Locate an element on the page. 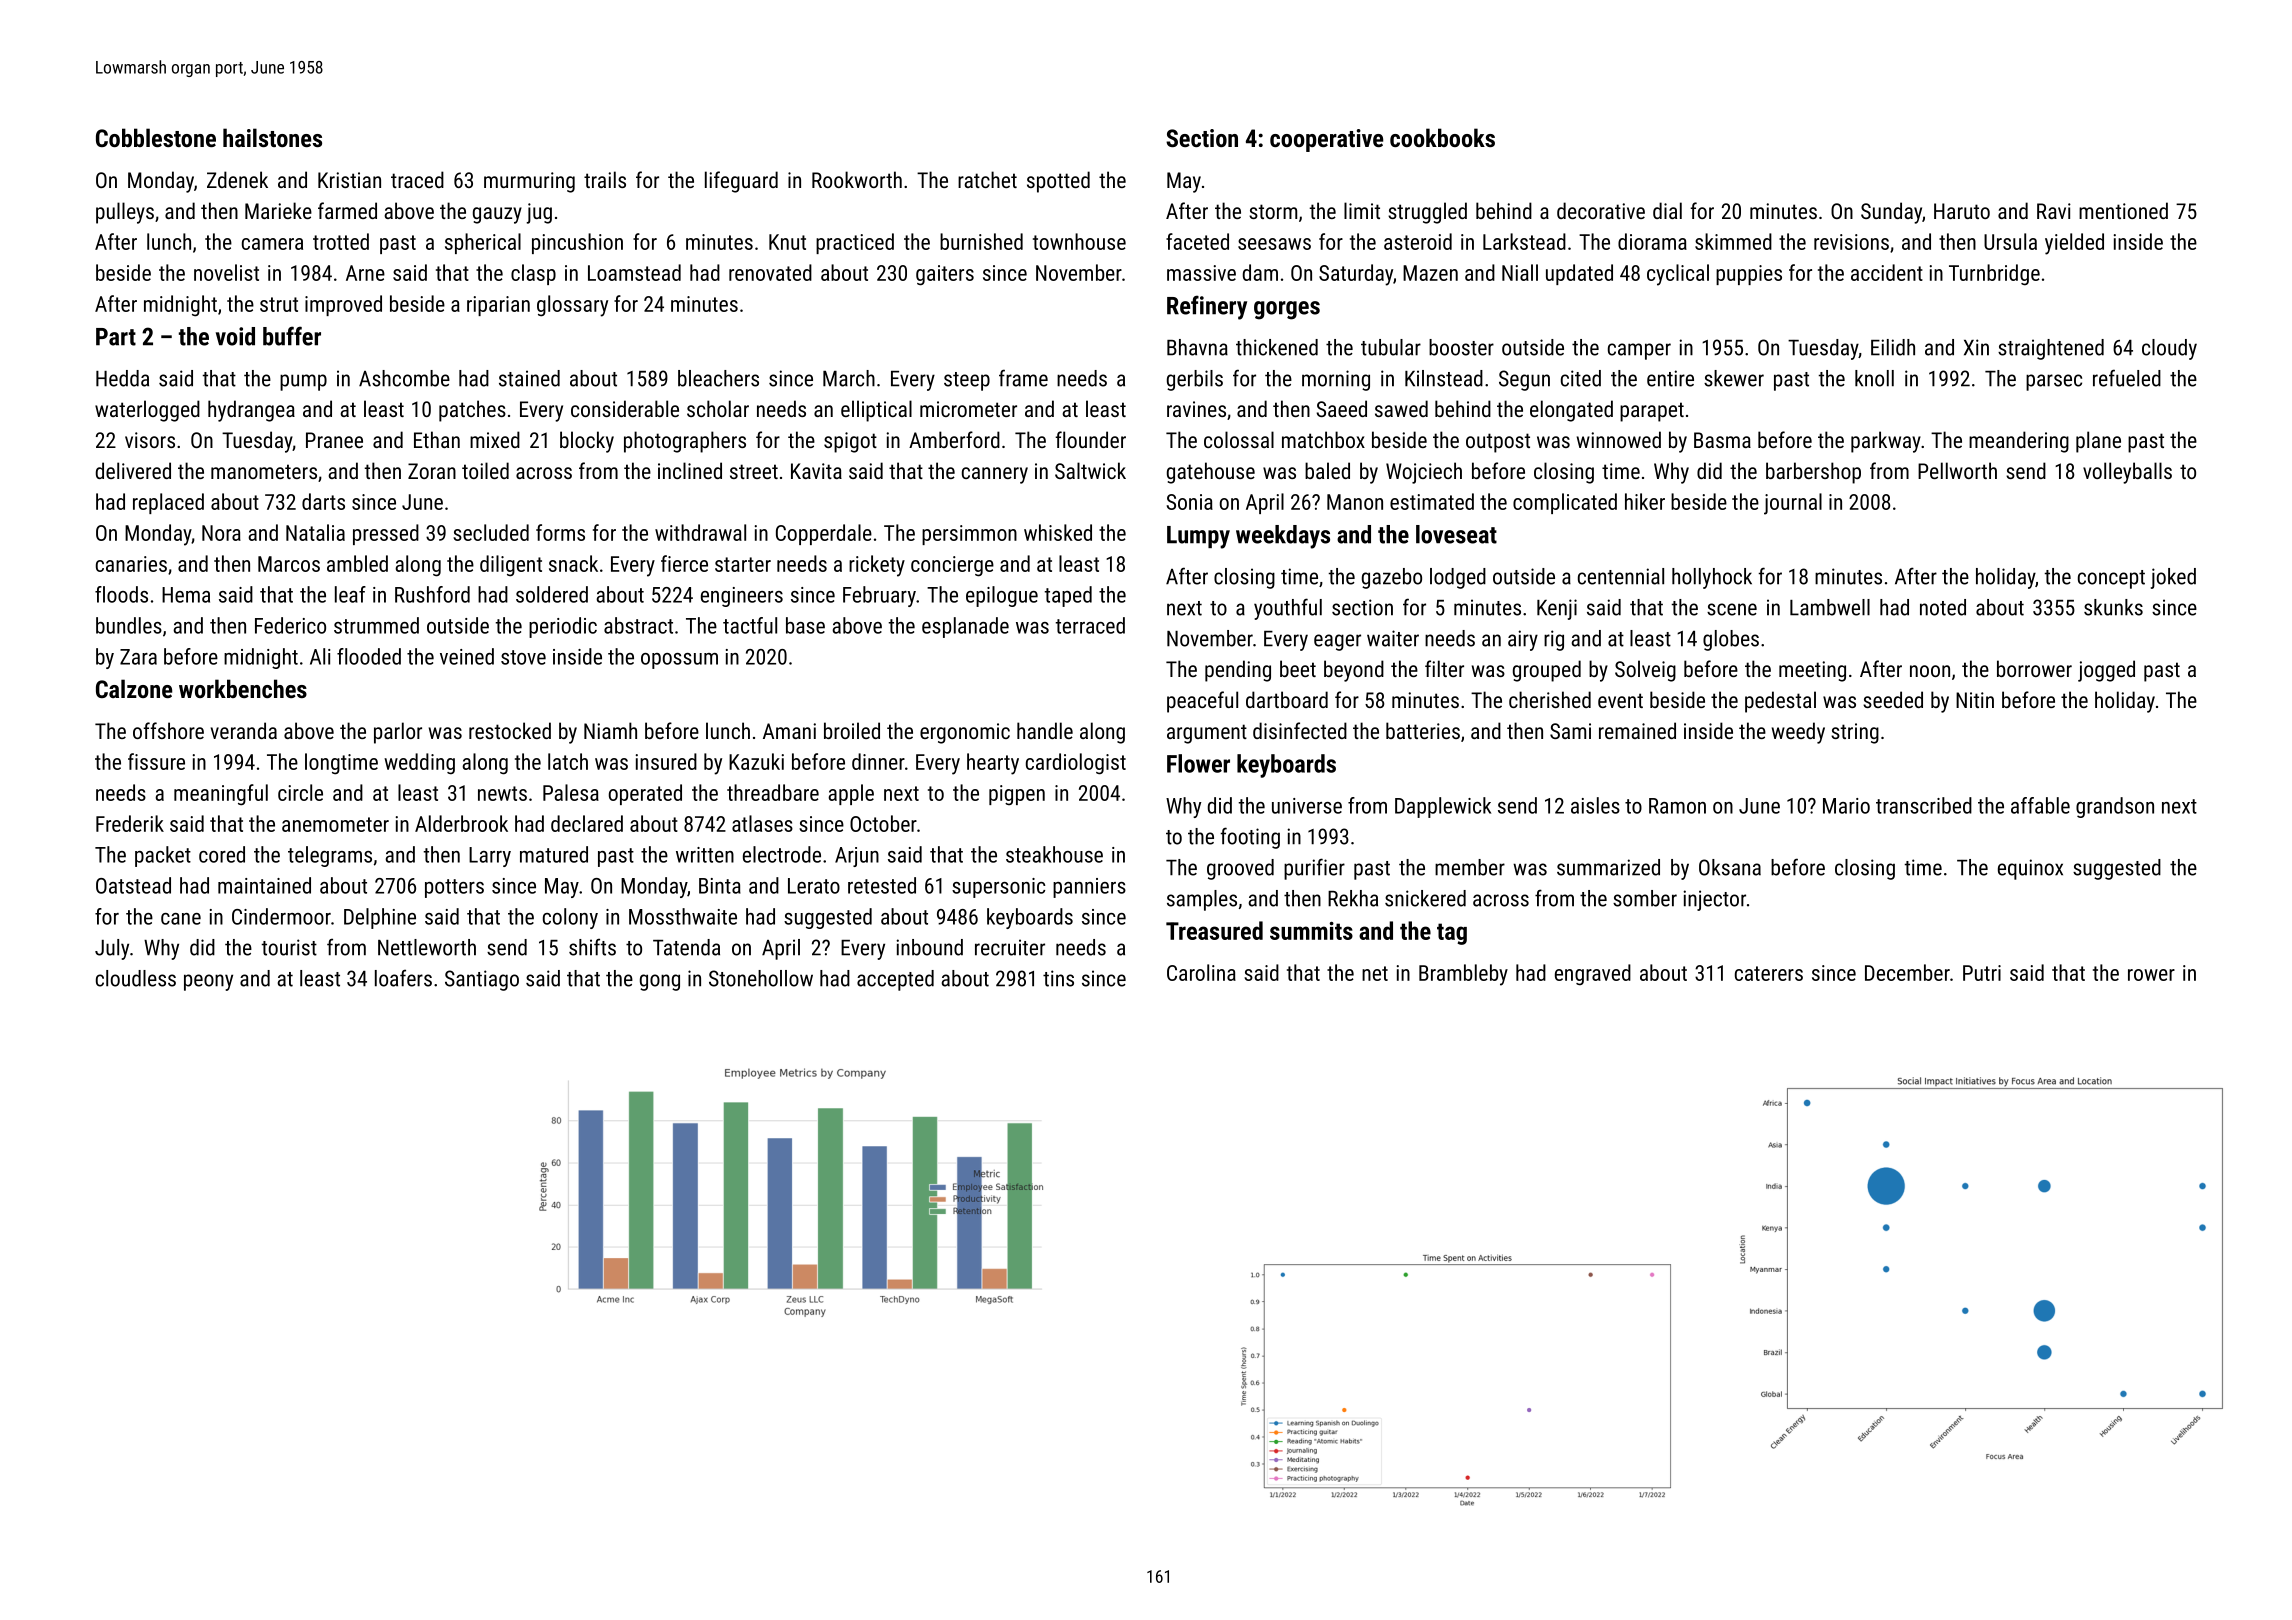  somber is located at coordinates (1645, 898).
